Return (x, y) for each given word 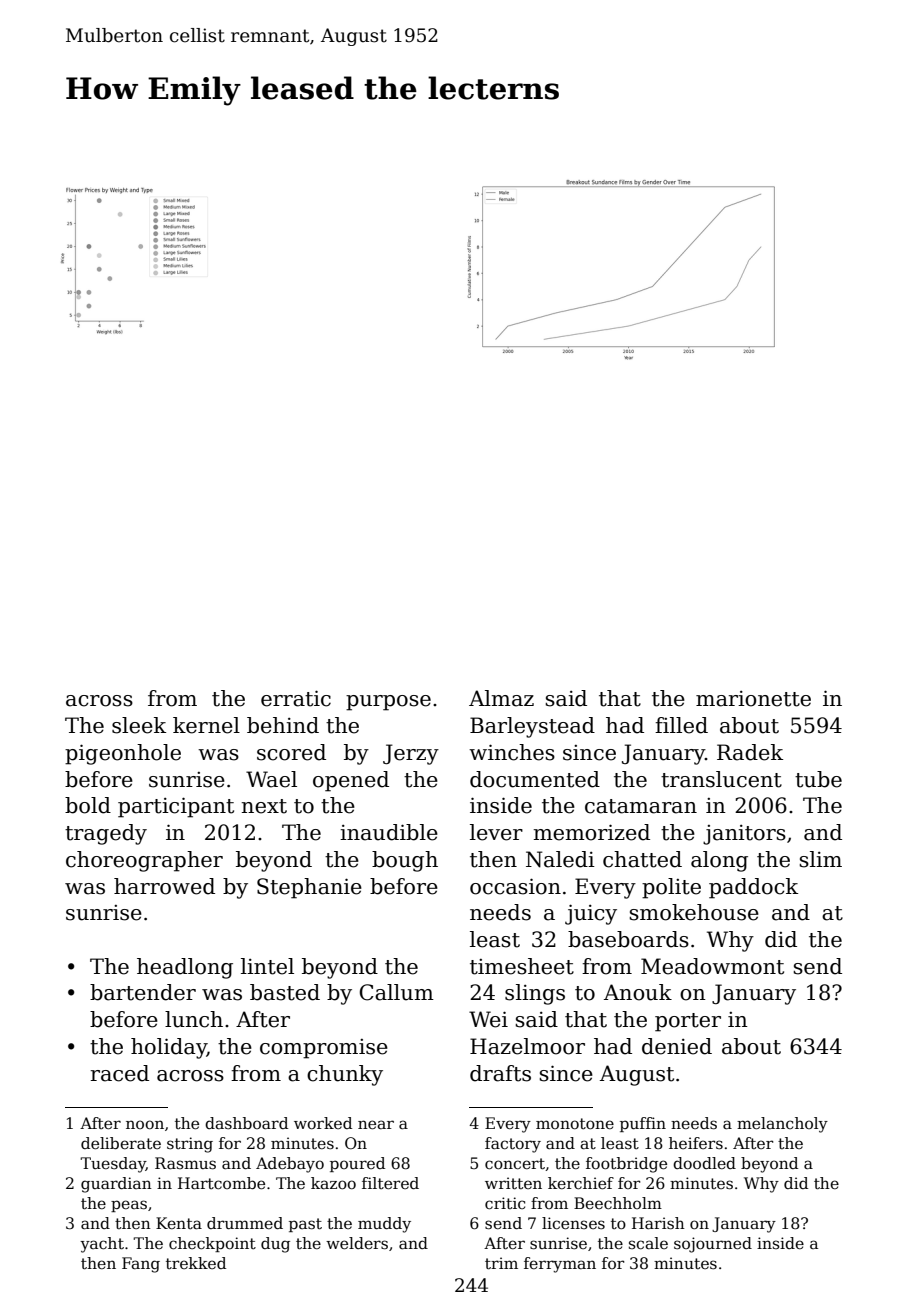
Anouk (638, 992)
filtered (390, 1183)
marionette (753, 699)
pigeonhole (123, 754)
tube (818, 779)
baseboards (628, 939)
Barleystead (532, 727)
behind (283, 725)
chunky (345, 1075)
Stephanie (309, 888)
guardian (116, 1185)
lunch (194, 1019)
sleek (139, 725)
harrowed (164, 886)
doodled (704, 1163)
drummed (245, 1223)
